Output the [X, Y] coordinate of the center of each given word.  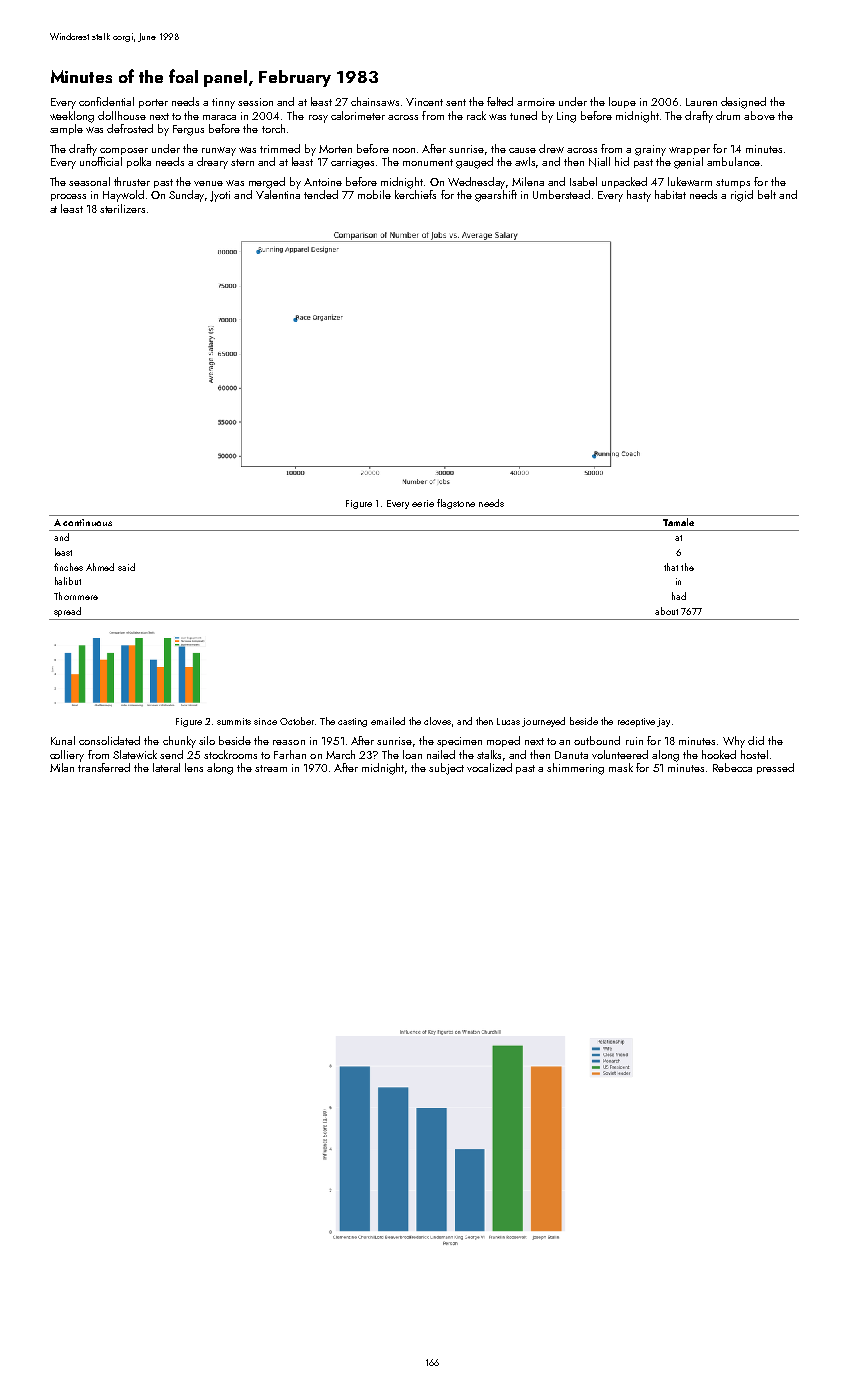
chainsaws [375, 101]
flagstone [456, 504]
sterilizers [122, 208]
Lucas [508, 721]
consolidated [109, 740]
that [671, 567]
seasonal [89, 181]
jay [663, 722]
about [666, 611]
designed [743, 103]
